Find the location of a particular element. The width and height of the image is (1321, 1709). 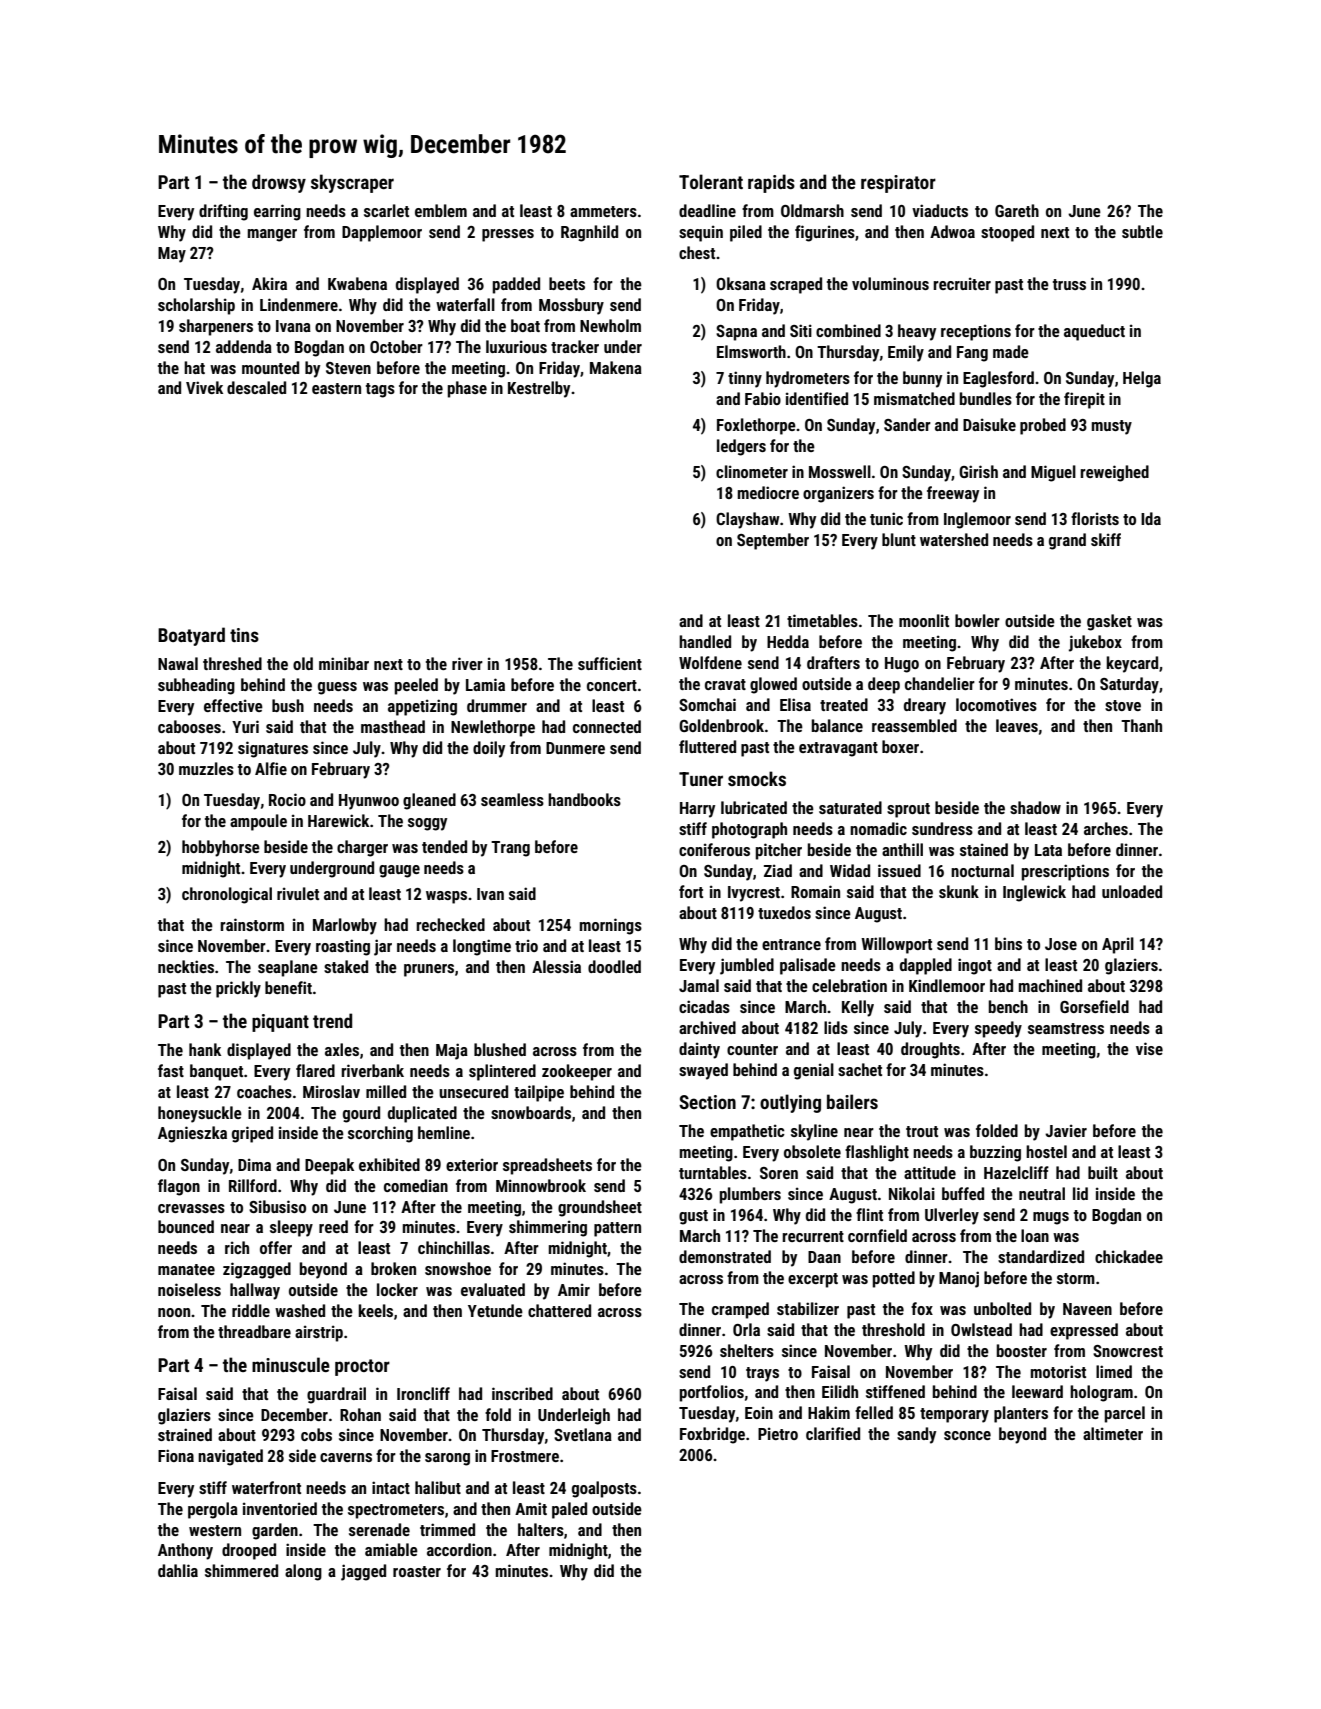

subtle is located at coordinates (1142, 231).
